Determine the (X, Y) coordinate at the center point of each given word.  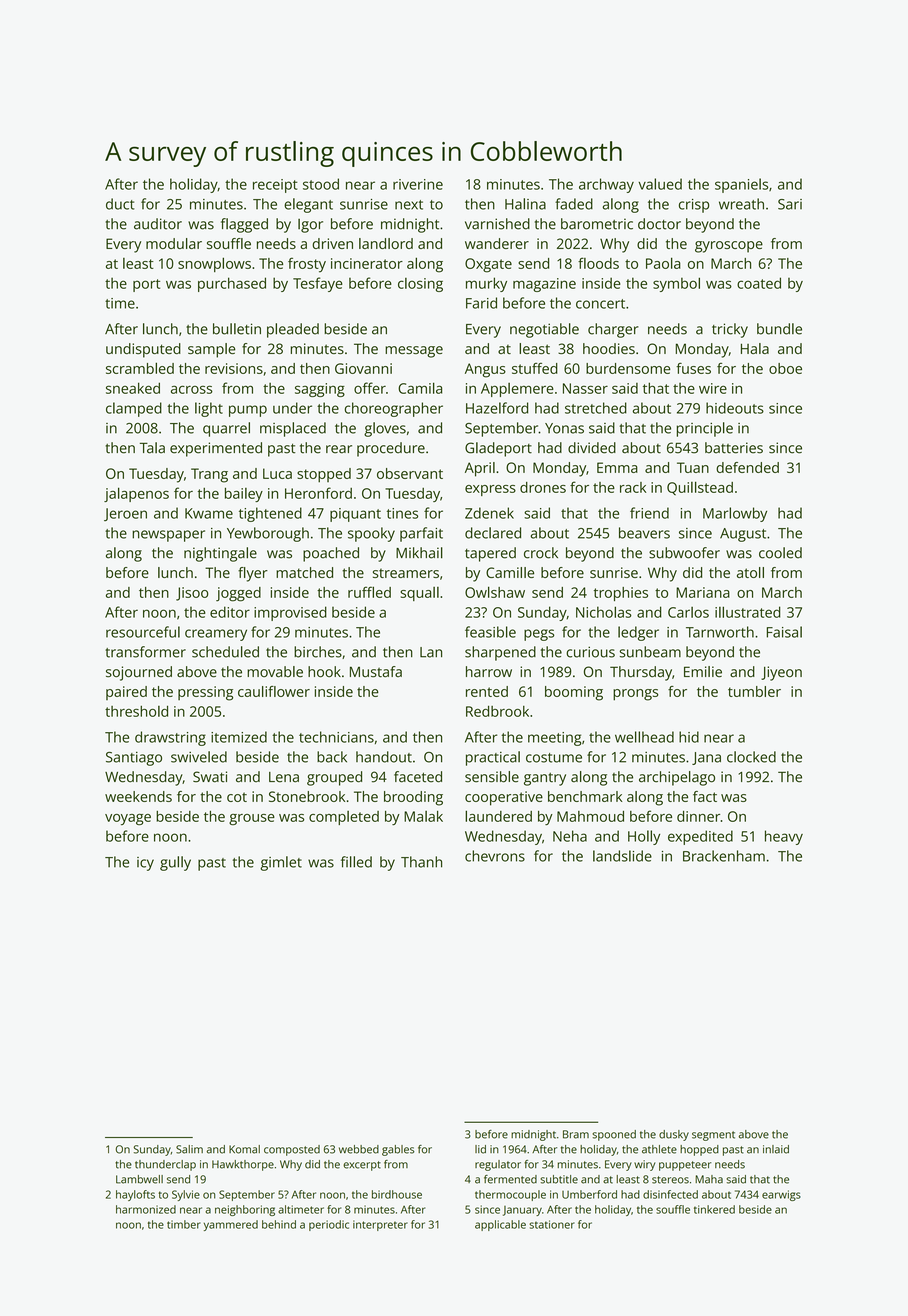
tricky (730, 330)
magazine (544, 285)
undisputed (143, 350)
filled (356, 862)
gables (398, 1150)
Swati (210, 777)
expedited (700, 837)
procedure (391, 449)
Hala (755, 348)
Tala (152, 448)
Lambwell (139, 1179)
